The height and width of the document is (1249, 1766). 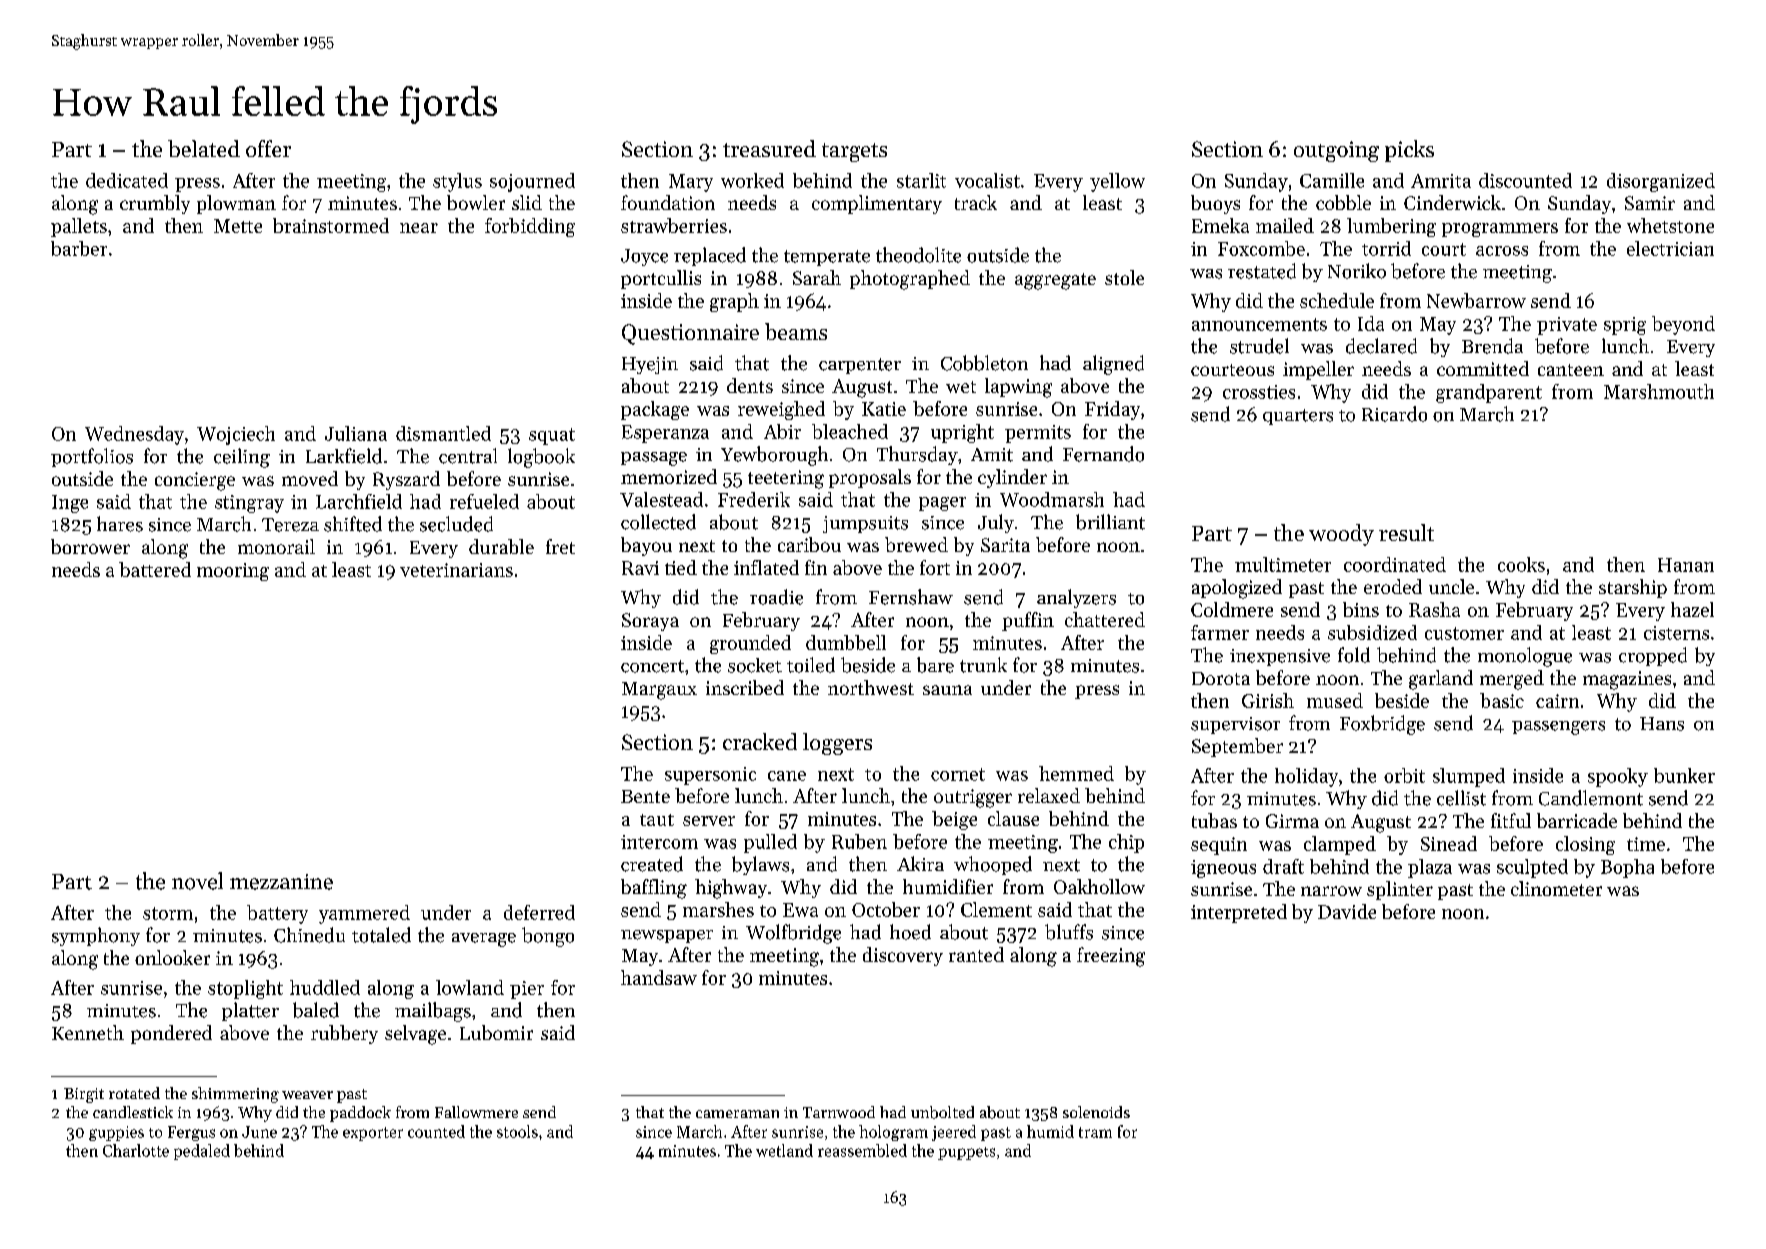 I want to click on bluffs, so click(x=1069, y=932).
